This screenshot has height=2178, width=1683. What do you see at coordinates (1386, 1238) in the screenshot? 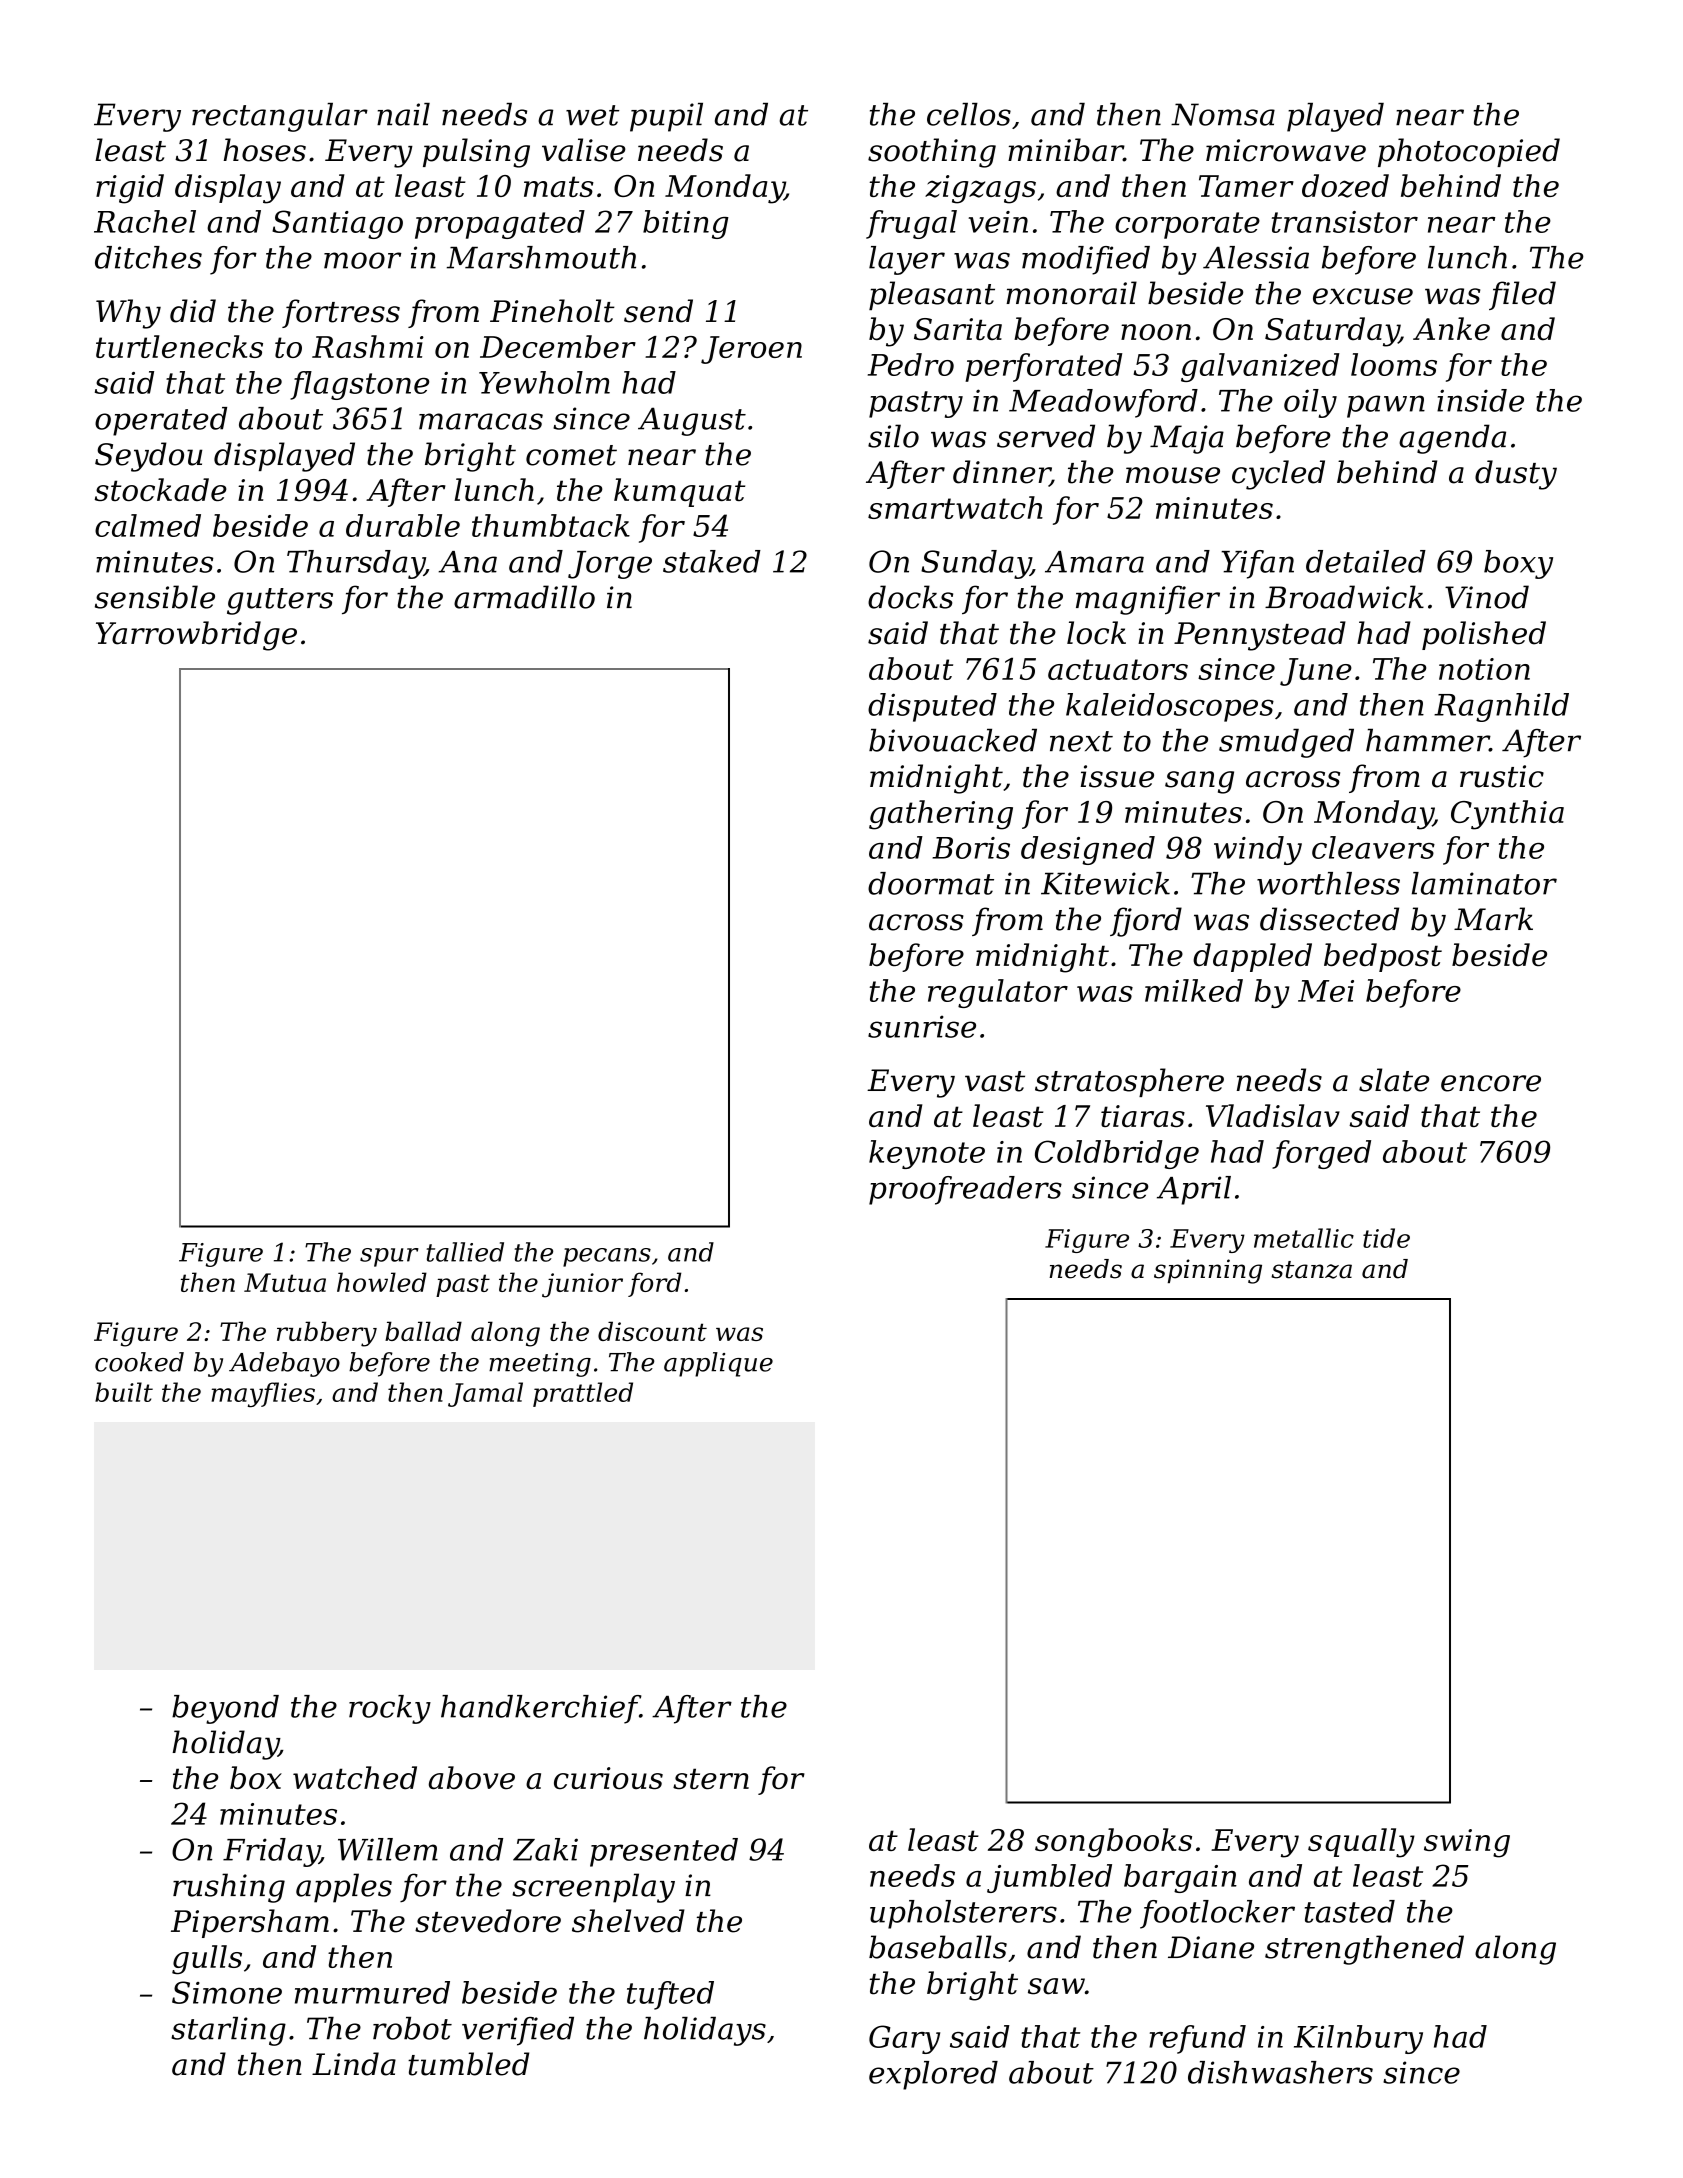
I see `tide` at bounding box center [1386, 1238].
